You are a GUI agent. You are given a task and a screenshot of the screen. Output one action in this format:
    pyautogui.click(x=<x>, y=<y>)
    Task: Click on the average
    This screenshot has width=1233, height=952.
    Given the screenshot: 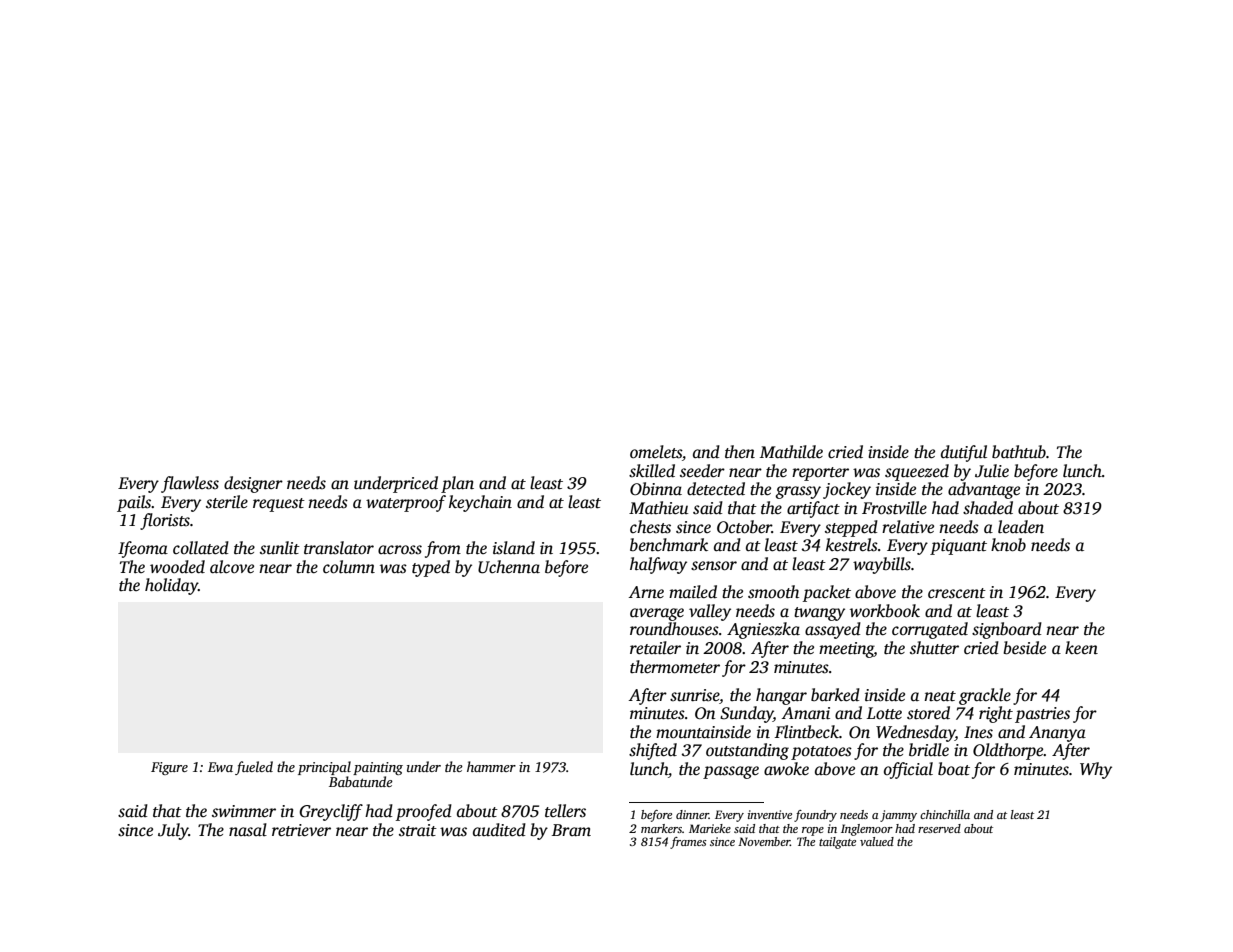 What is the action you would take?
    pyautogui.click(x=657, y=614)
